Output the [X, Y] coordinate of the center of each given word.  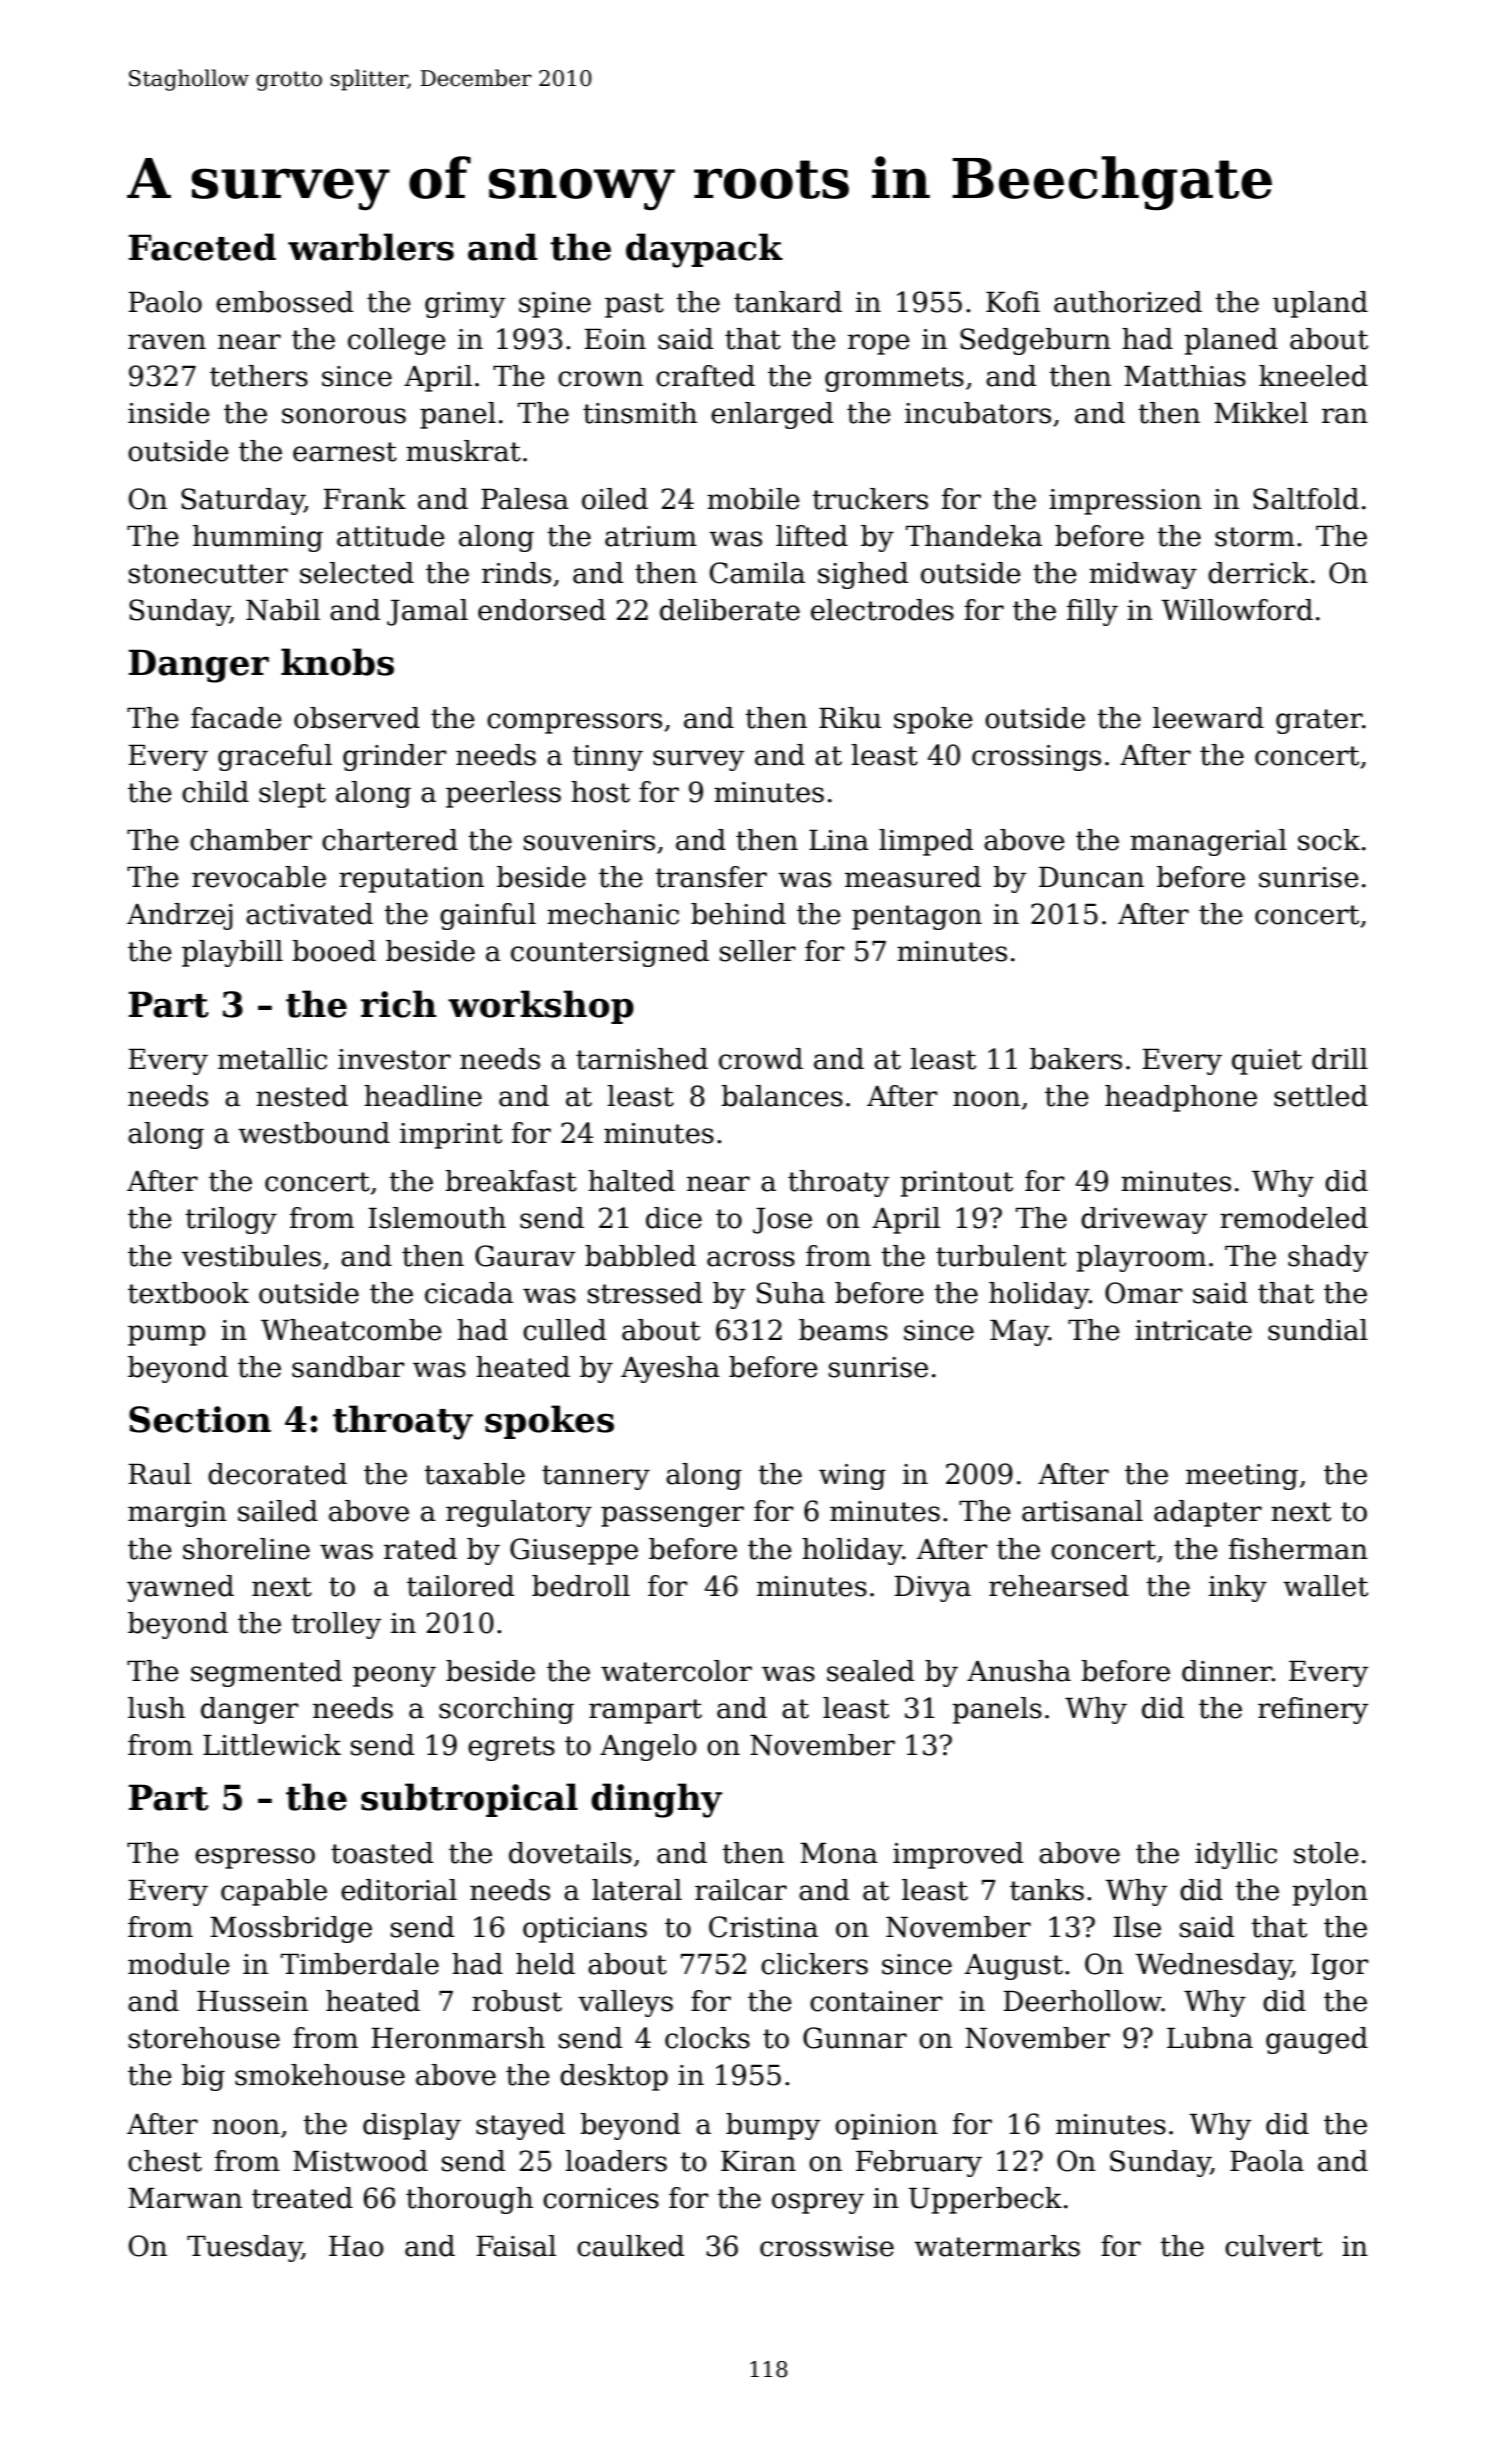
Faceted [202, 247]
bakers [1076, 1059]
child [215, 792]
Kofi [1013, 302]
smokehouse [320, 2075]
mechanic [613, 914]
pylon [1330, 1892]
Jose [782, 1221]
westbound [314, 1133]
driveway [1144, 1220]
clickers [814, 1964]
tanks [1047, 1890]
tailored [460, 1586]
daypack [704, 250]
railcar [741, 1890]
